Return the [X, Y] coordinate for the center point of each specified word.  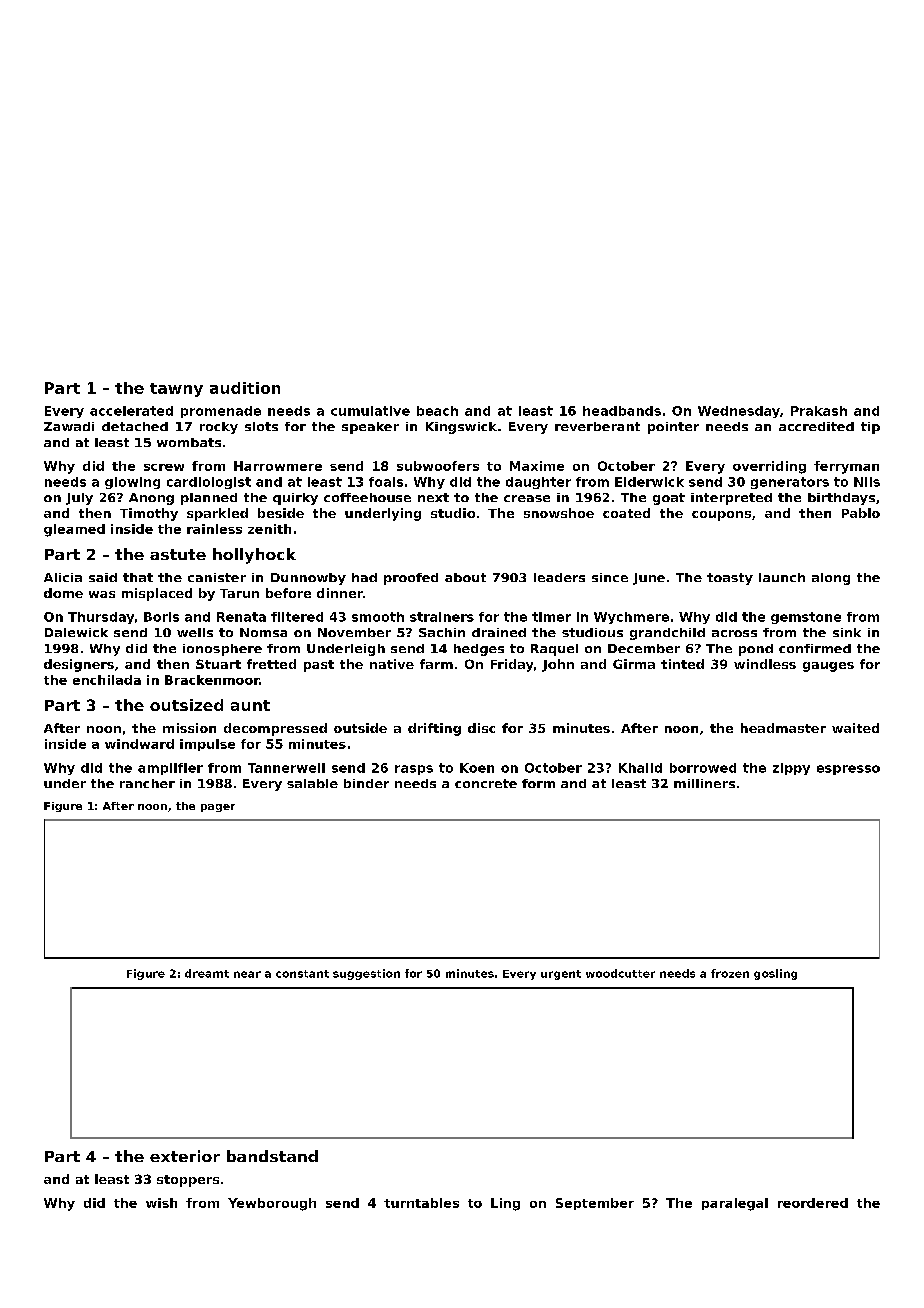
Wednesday [739, 412]
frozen [730, 973]
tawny [176, 390]
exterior [185, 1156]
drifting [434, 729]
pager [218, 808]
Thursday [101, 618]
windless [765, 664]
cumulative [370, 411]
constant [302, 974]
